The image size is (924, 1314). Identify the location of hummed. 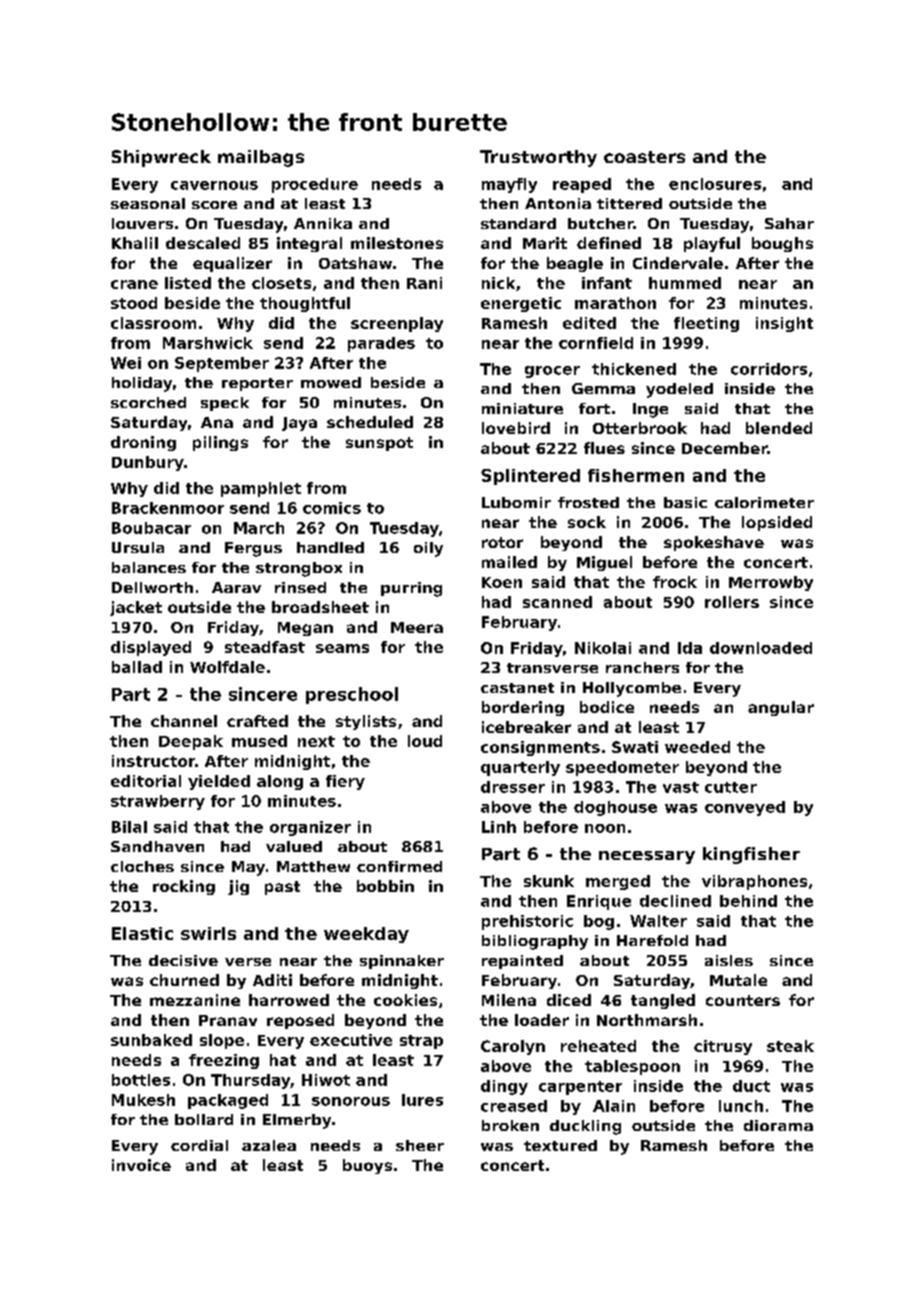
(685, 283).
